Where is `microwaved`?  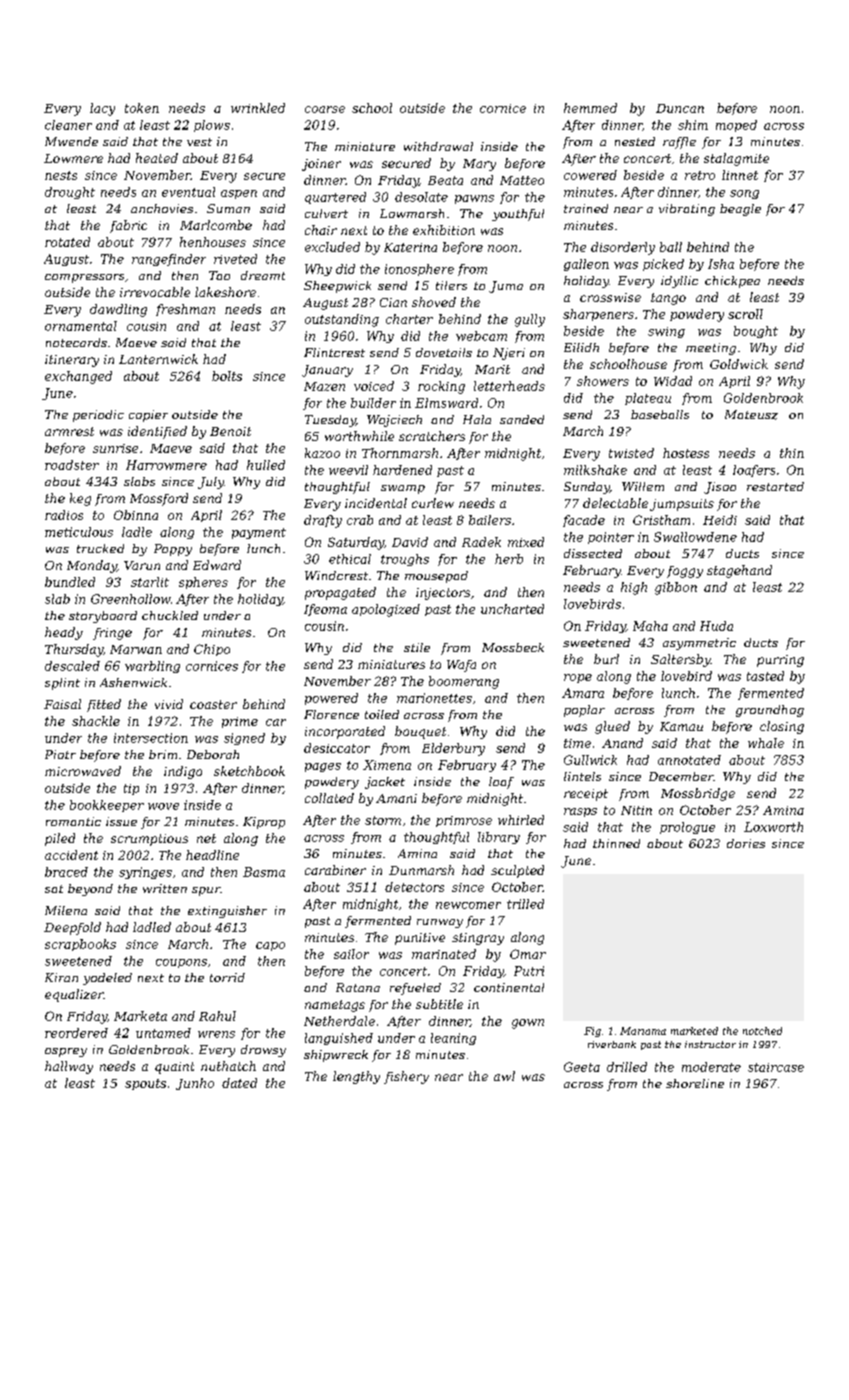 microwaved is located at coordinates (83, 771).
